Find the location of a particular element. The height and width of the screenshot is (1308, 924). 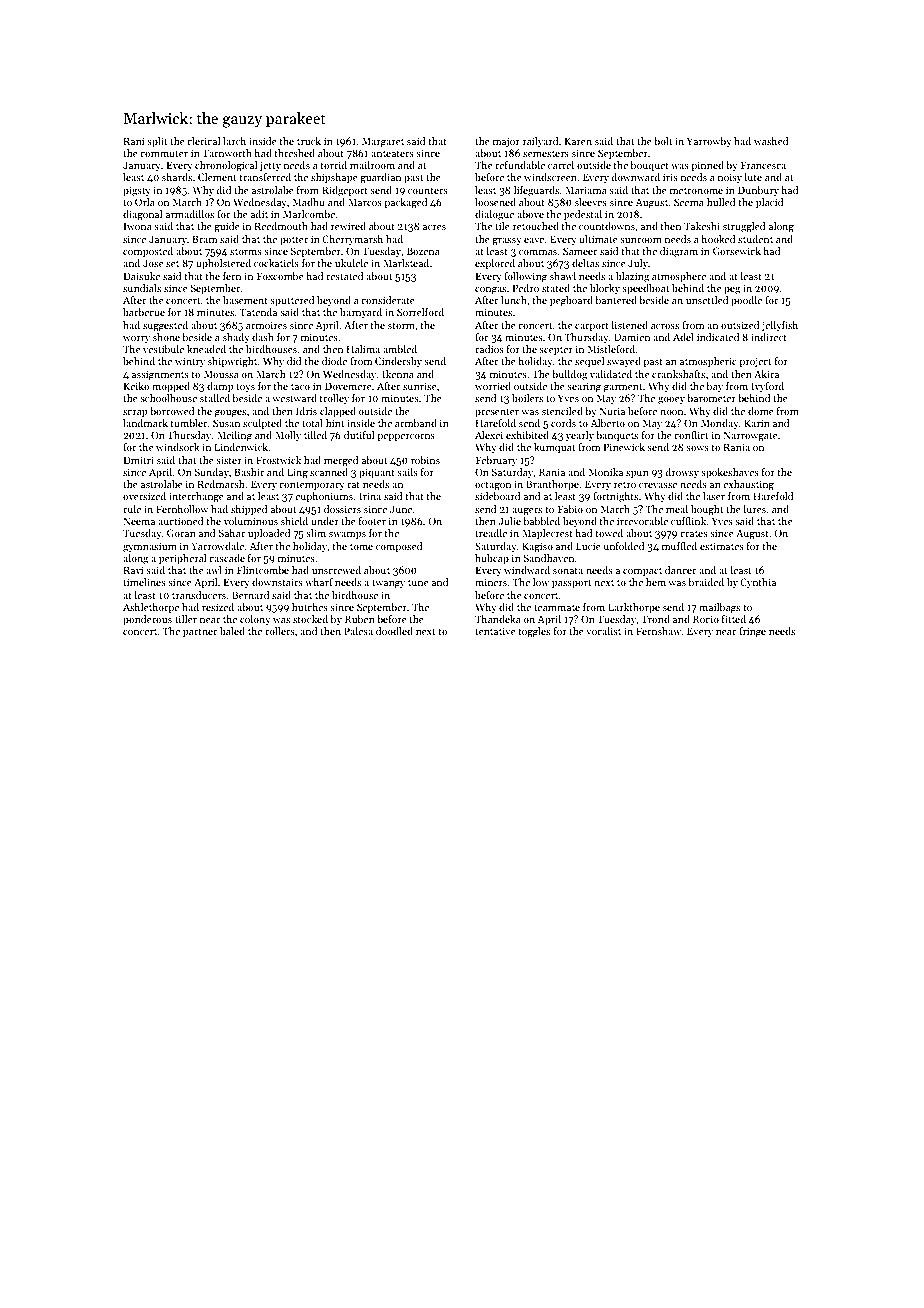

larch is located at coordinates (234, 141).
